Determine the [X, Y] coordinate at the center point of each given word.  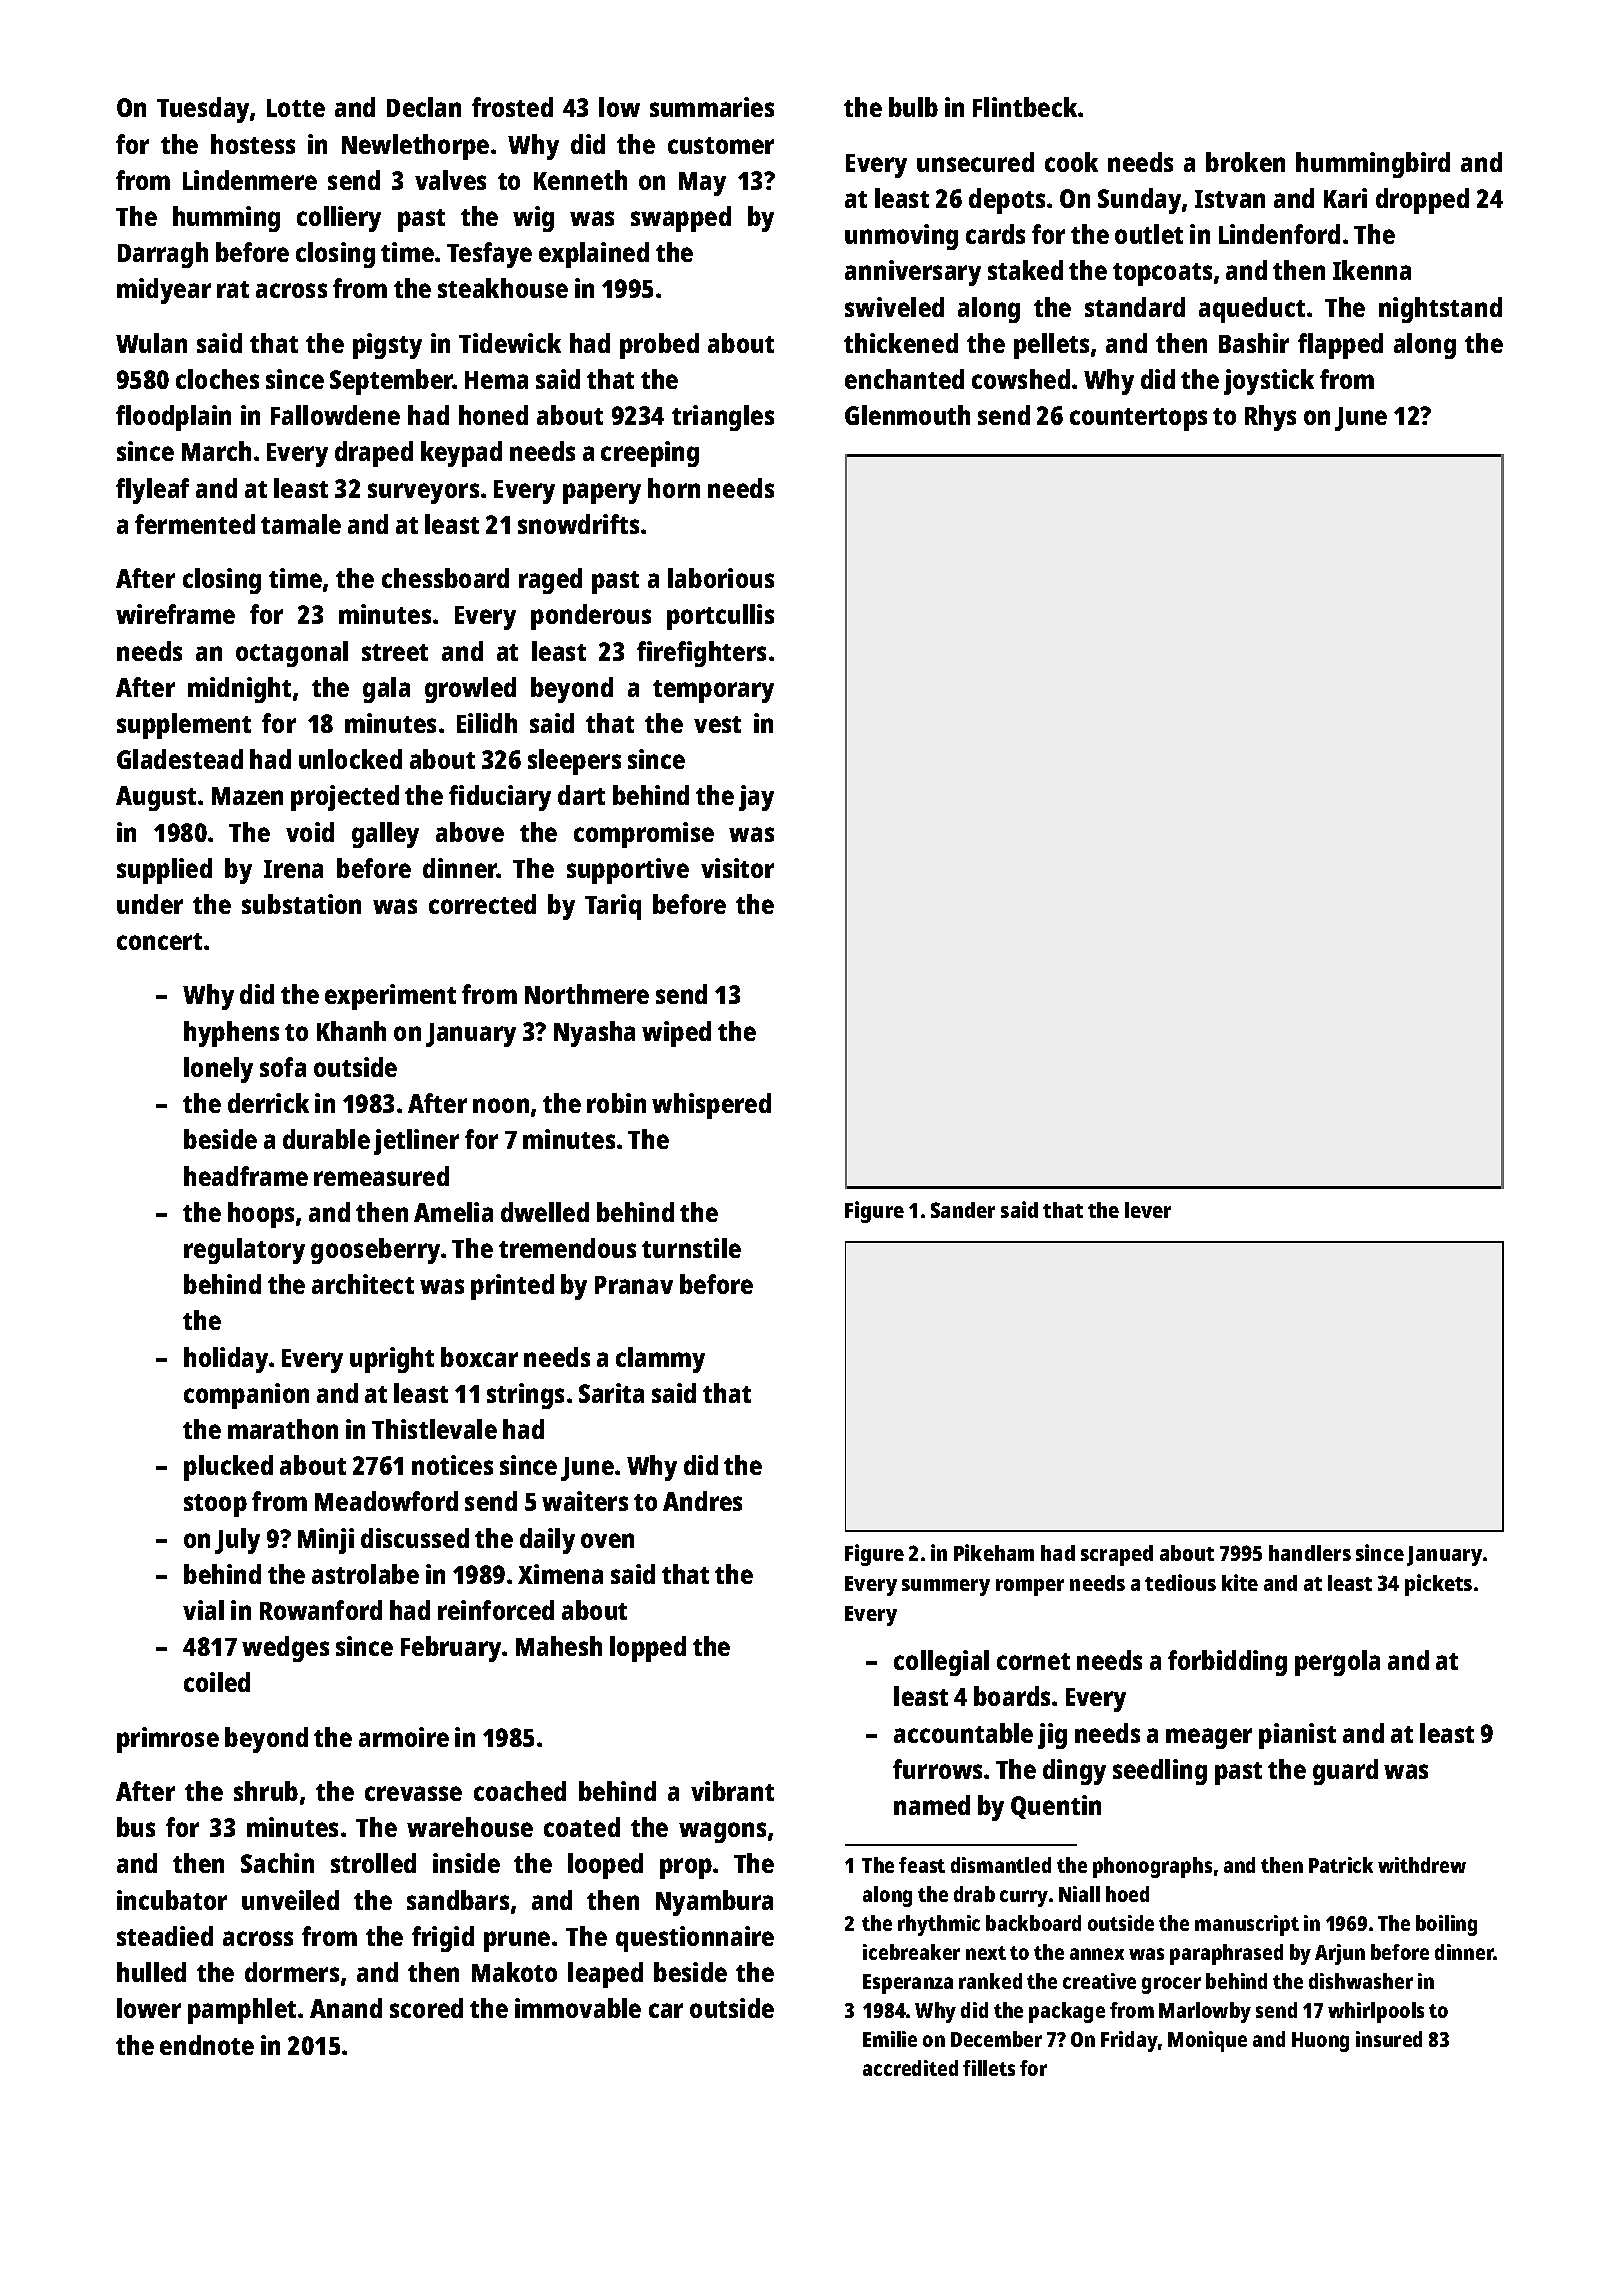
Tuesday [203, 110]
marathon [283, 1429]
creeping [650, 454]
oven [607, 1540]
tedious [1180, 1582]
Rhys [1270, 418]
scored [426, 2008]
